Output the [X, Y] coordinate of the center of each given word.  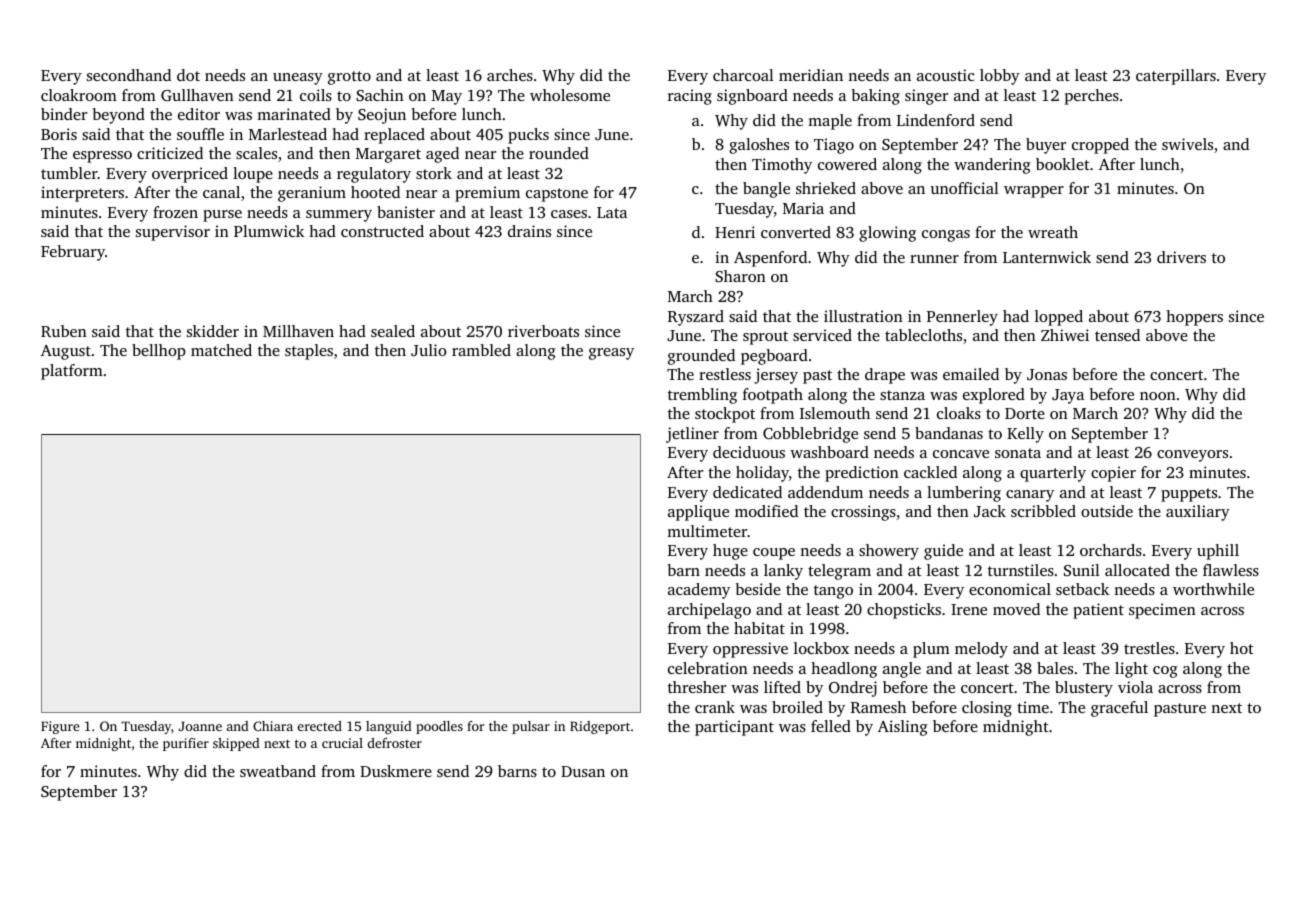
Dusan [583, 771]
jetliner [692, 435]
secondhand [129, 75]
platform [72, 372]
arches [510, 75]
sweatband [278, 771]
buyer [1046, 146]
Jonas [1047, 374]
